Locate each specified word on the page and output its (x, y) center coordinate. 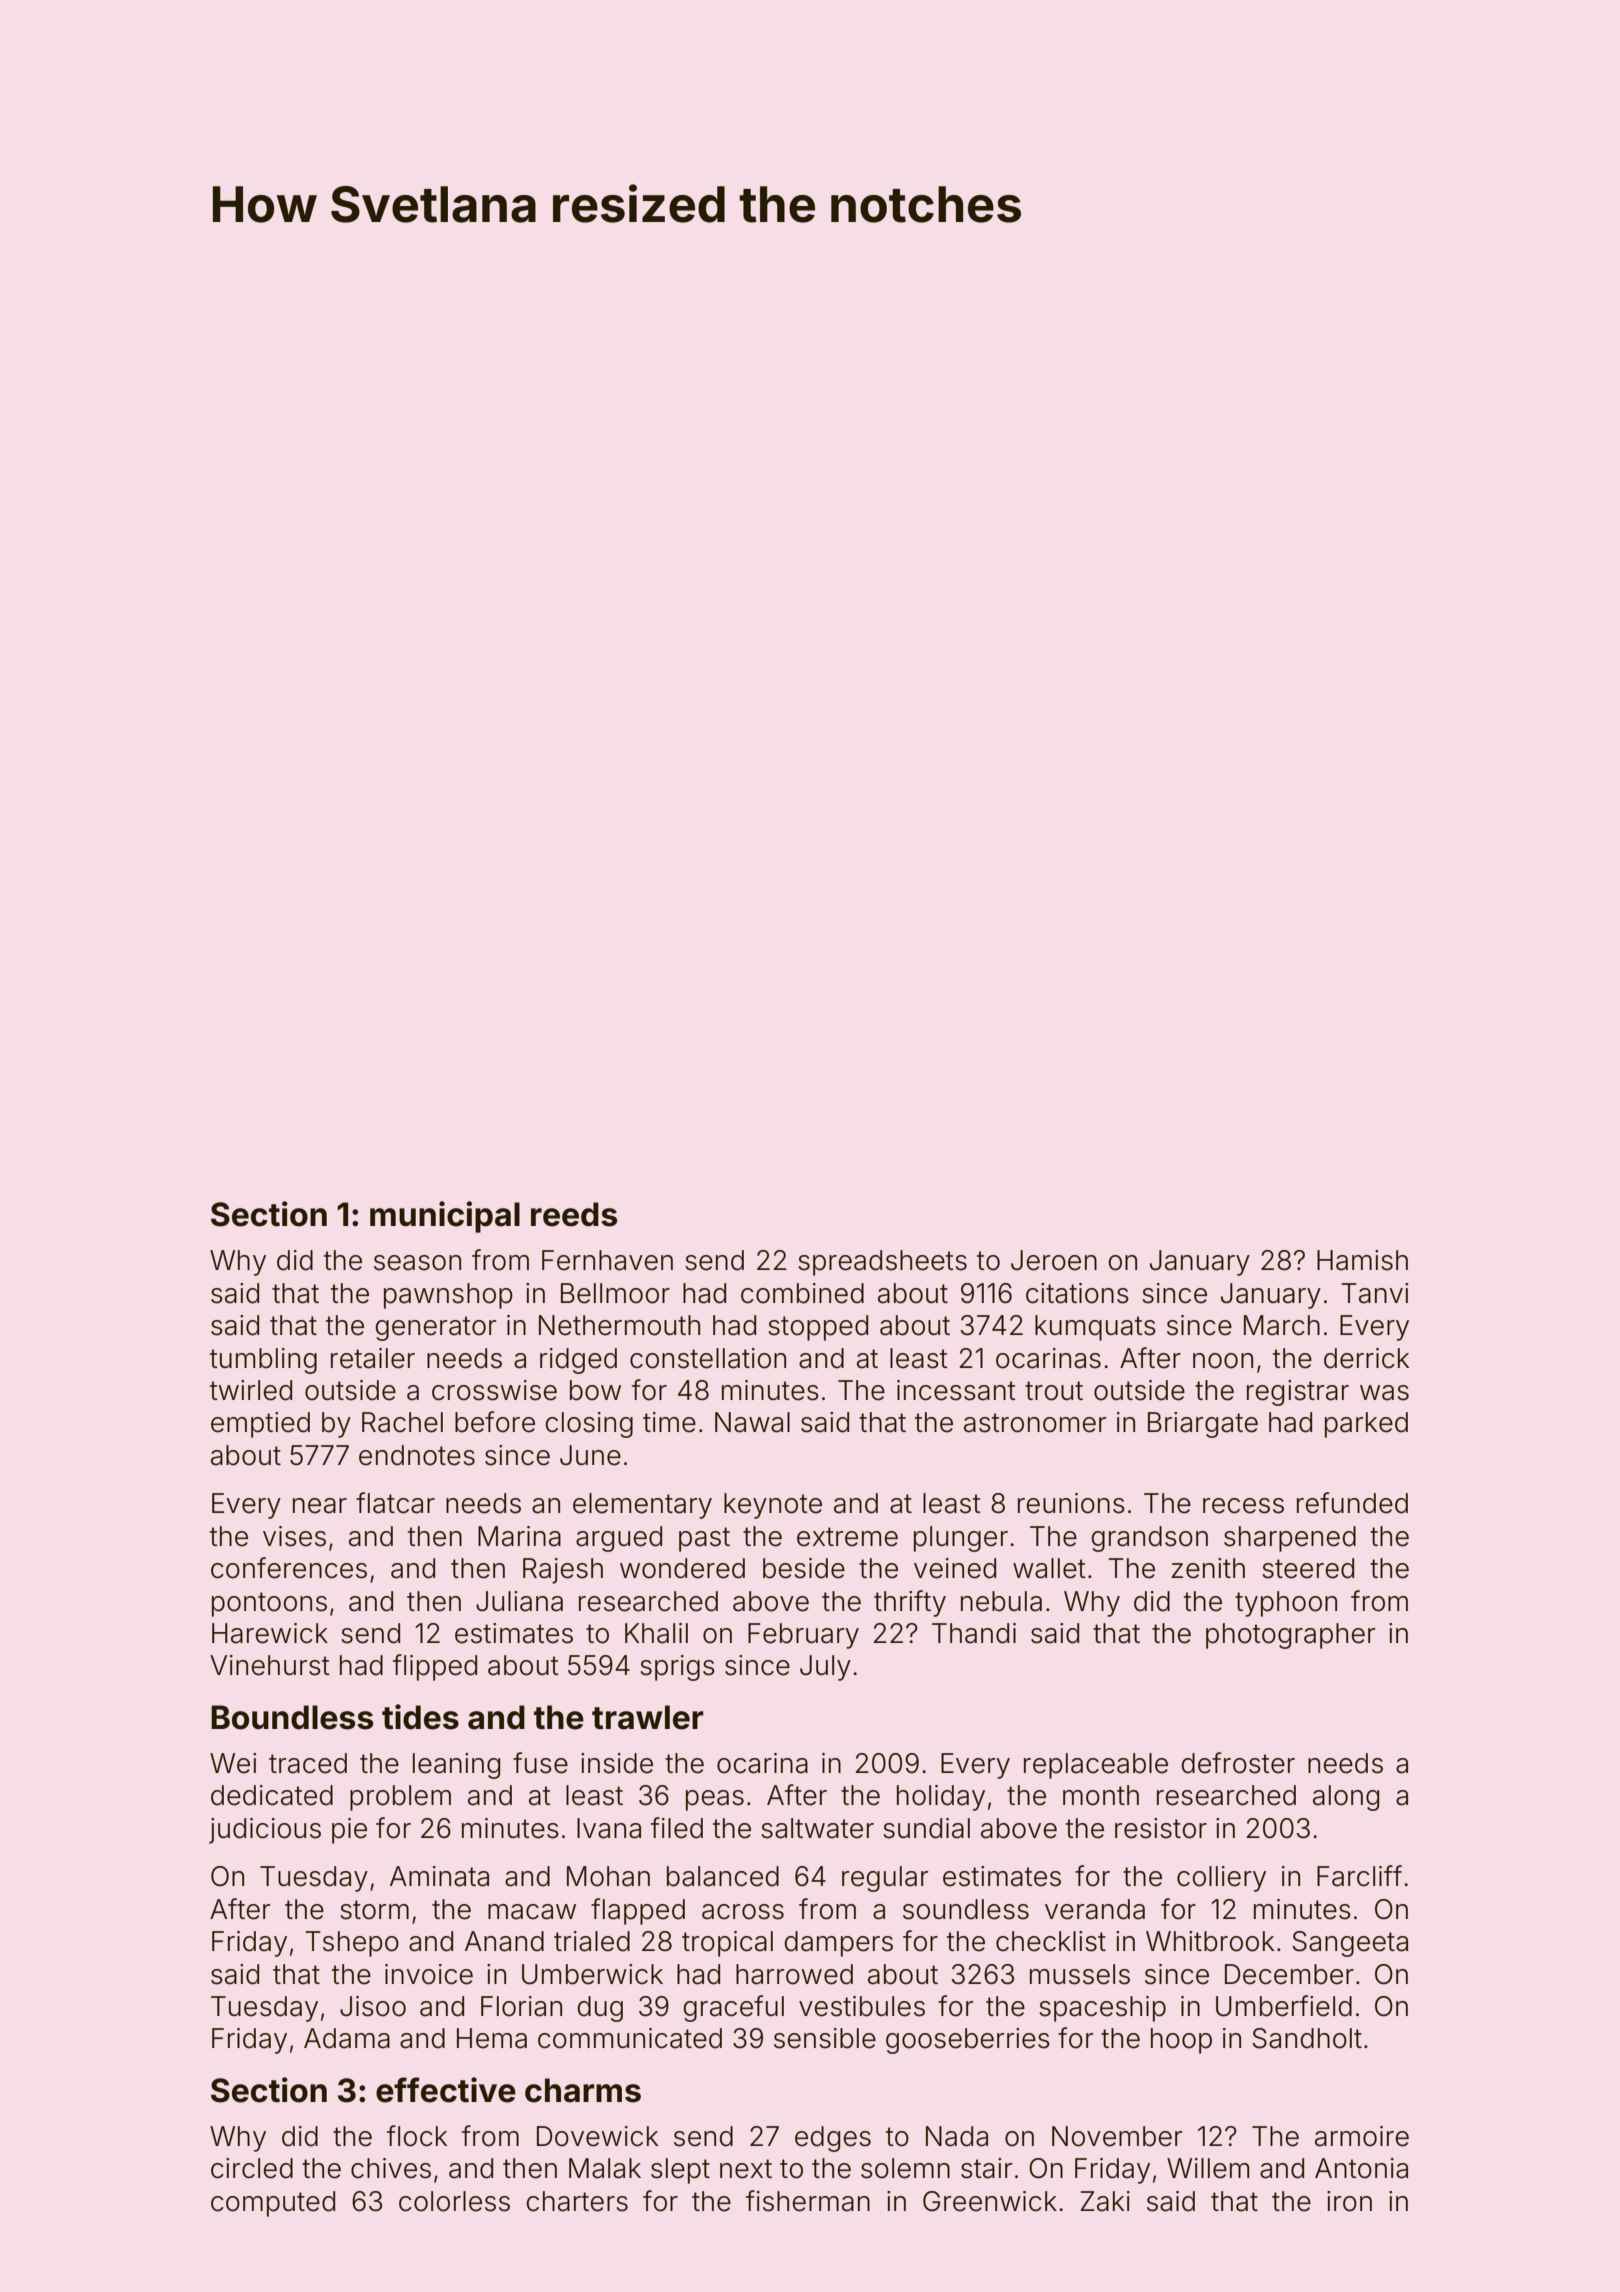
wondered (682, 1568)
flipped (435, 1667)
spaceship (1102, 2009)
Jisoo (373, 2006)
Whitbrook (1210, 1941)
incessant (956, 1390)
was (1384, 1393)
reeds (574, 1214)
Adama (347, 2038)
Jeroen (1054, 1260)
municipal (445, 1217)
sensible (825, 2038)
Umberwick (592, 1974)
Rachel (402, 1422)
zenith (1208, 1568)
